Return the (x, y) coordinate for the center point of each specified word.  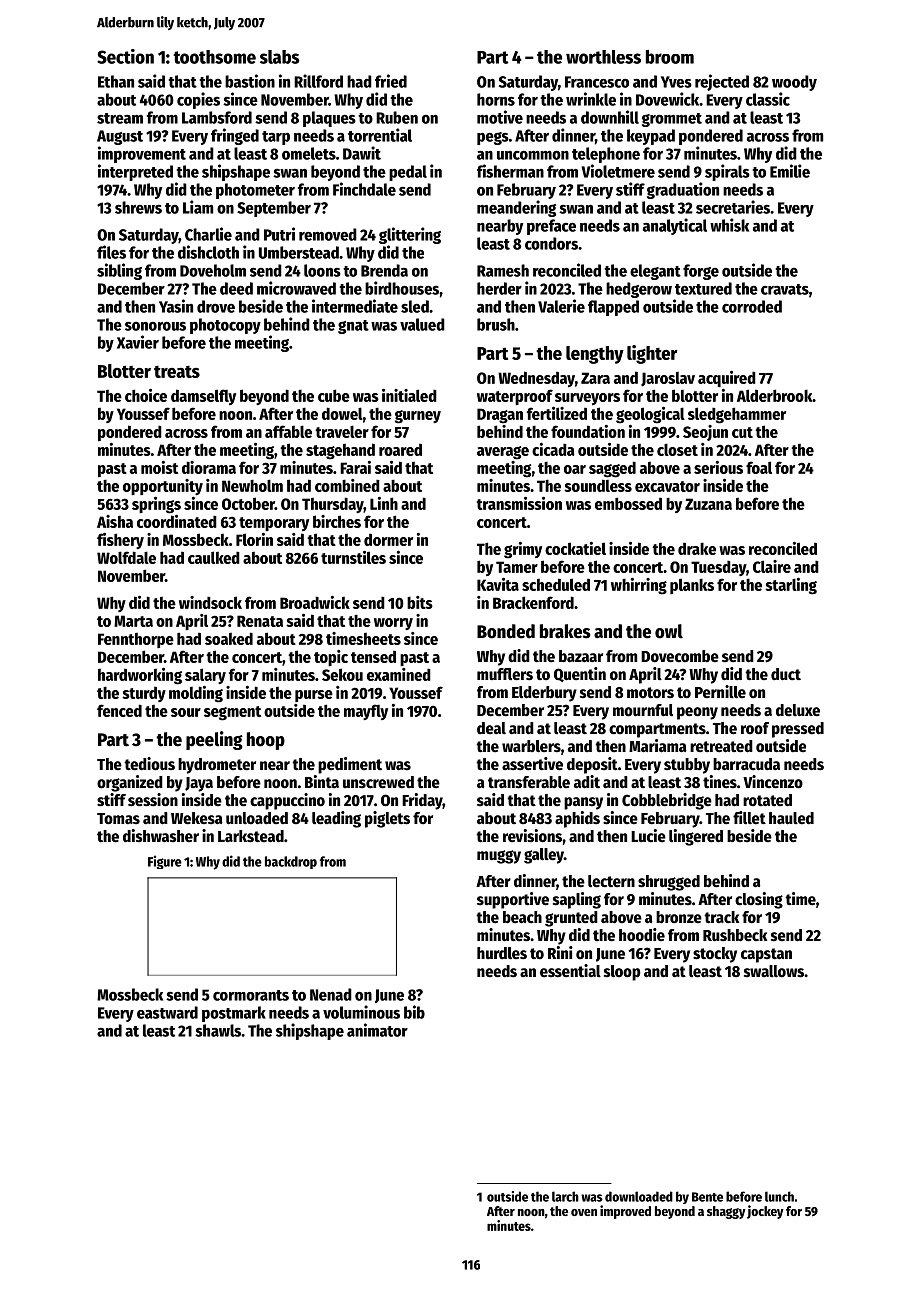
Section (125, 56)
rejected (722, 82)
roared (400, 450)
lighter (652, 354)
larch (565, 1196)
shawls (218, 1030)
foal (759, 467)
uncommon (533, 155)
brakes (565, 631)
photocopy (225, 326)
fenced (119, 710)
